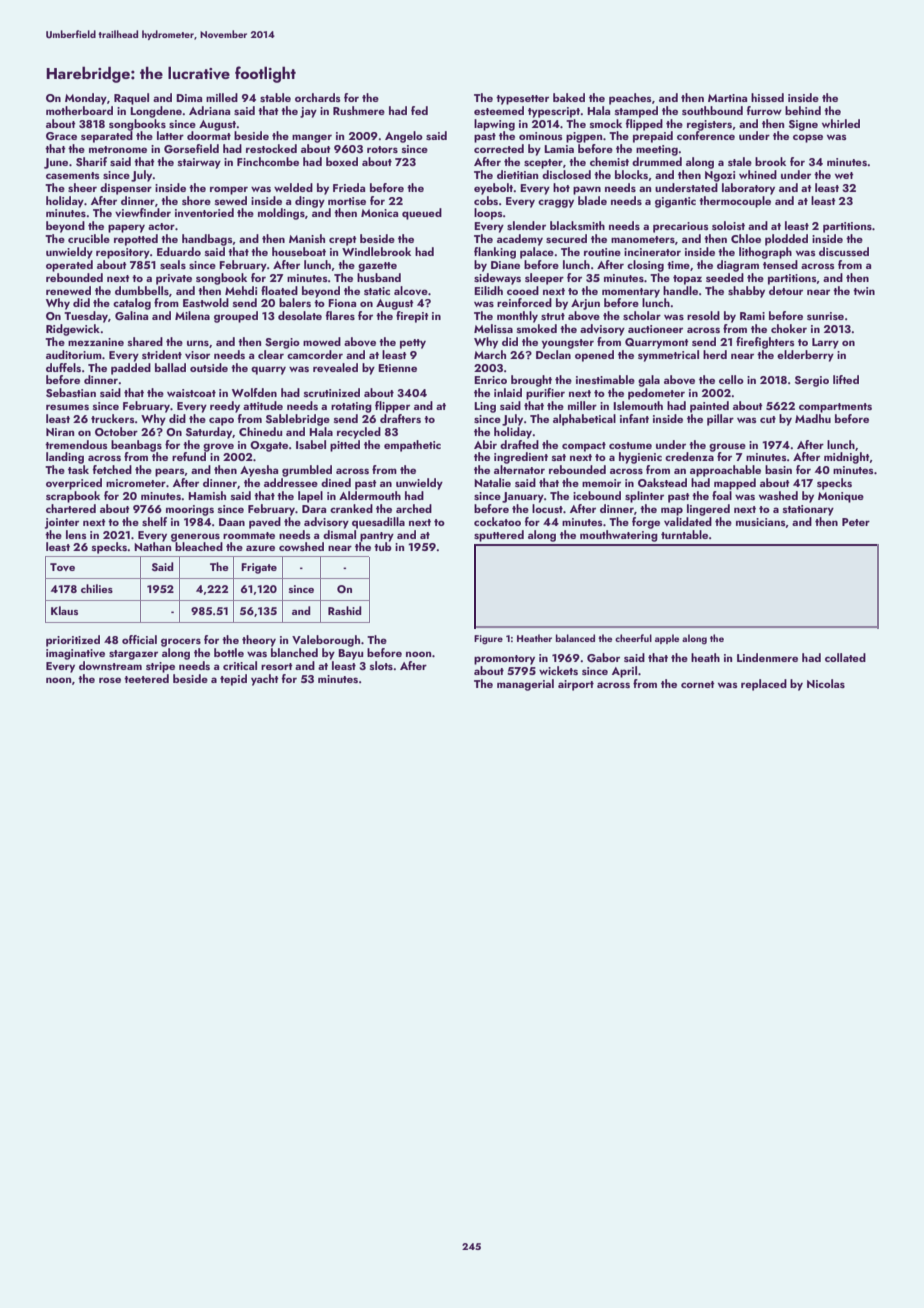  What do you see at coordinates (748, 189) in the image?
I see `laboratory` at bounding box center [748, 189].
